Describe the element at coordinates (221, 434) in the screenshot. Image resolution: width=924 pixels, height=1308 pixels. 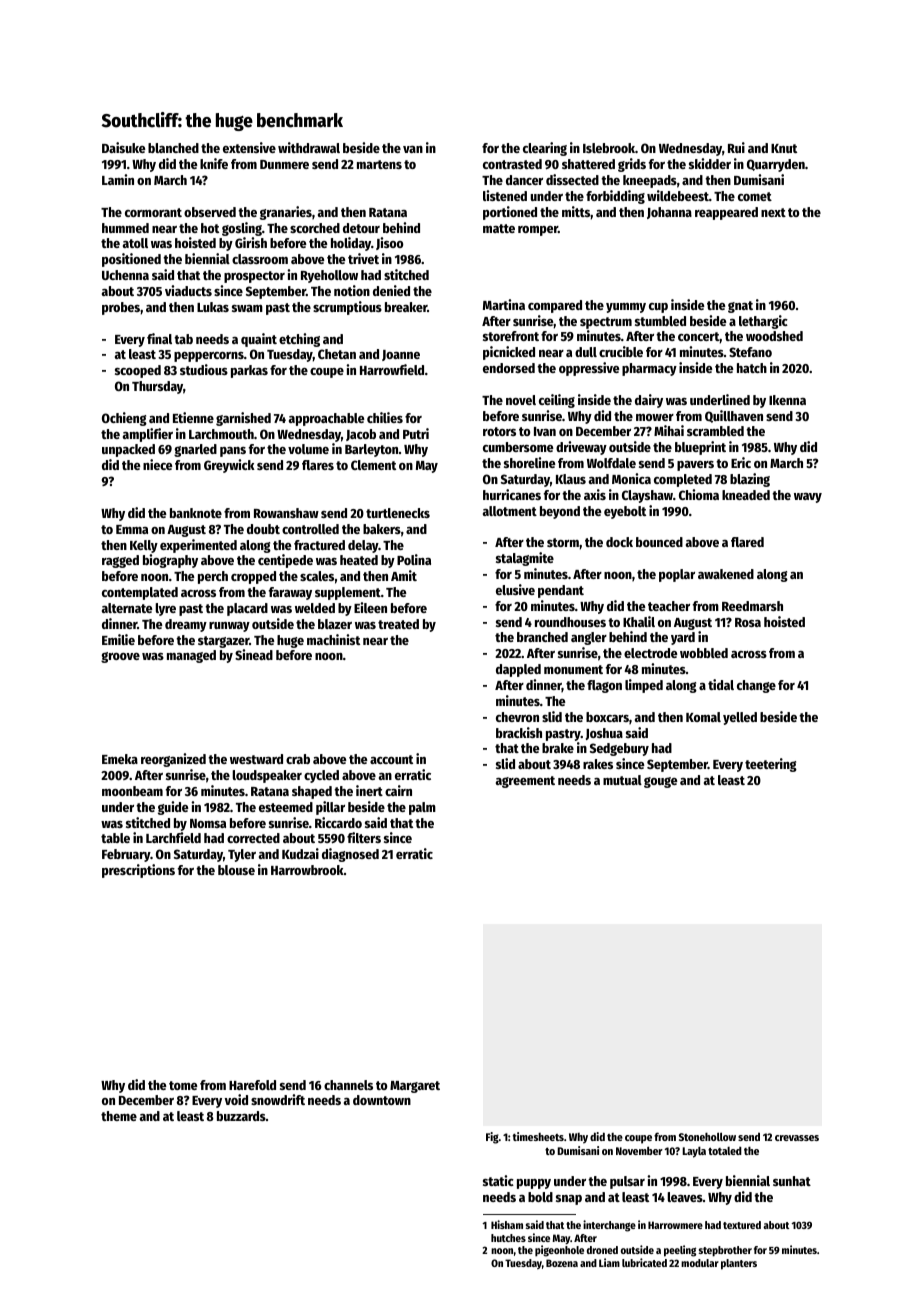
I see `Larchmouth` at that location.
